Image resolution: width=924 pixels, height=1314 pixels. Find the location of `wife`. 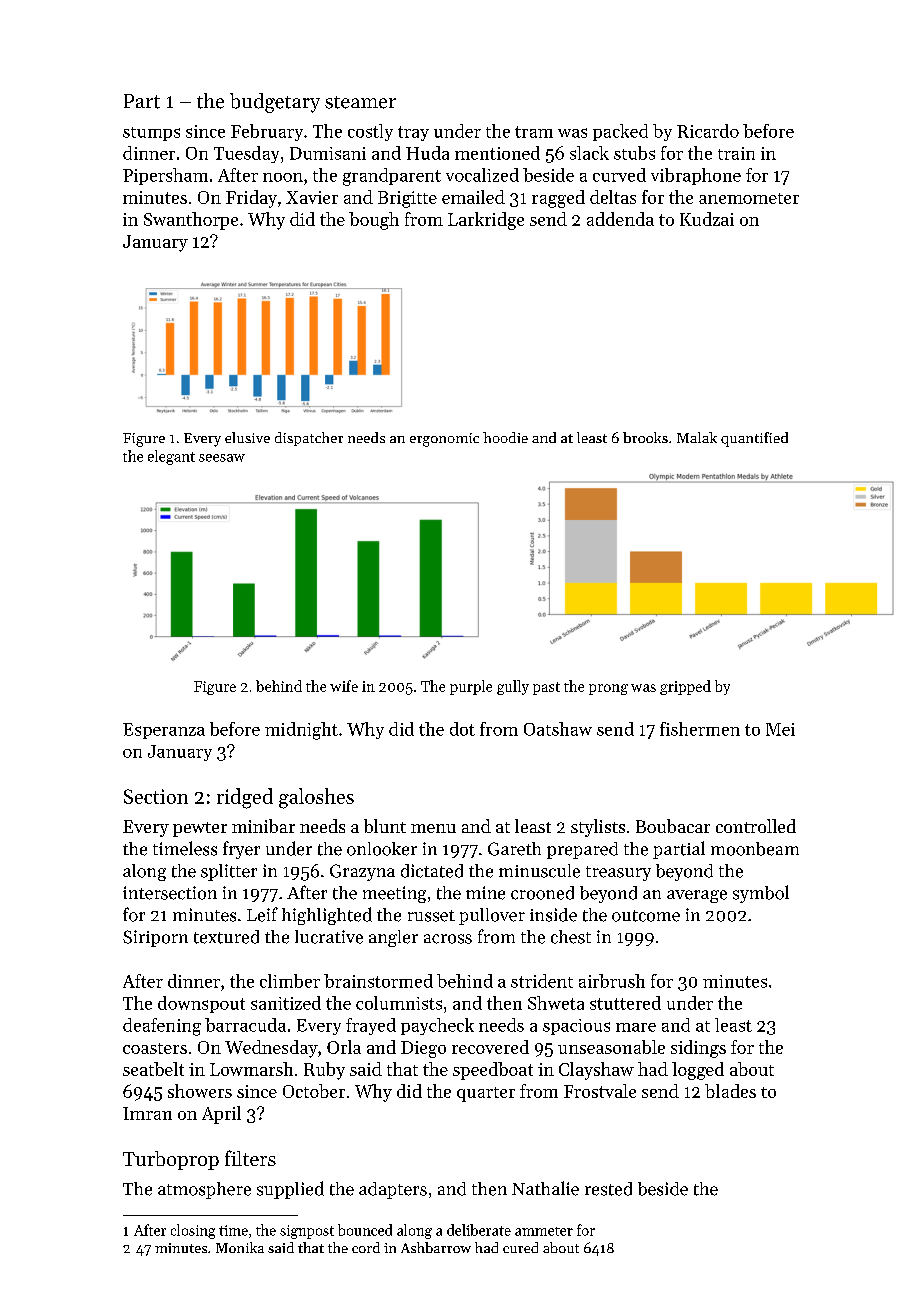

wife is located at coordinates (344, 686).
